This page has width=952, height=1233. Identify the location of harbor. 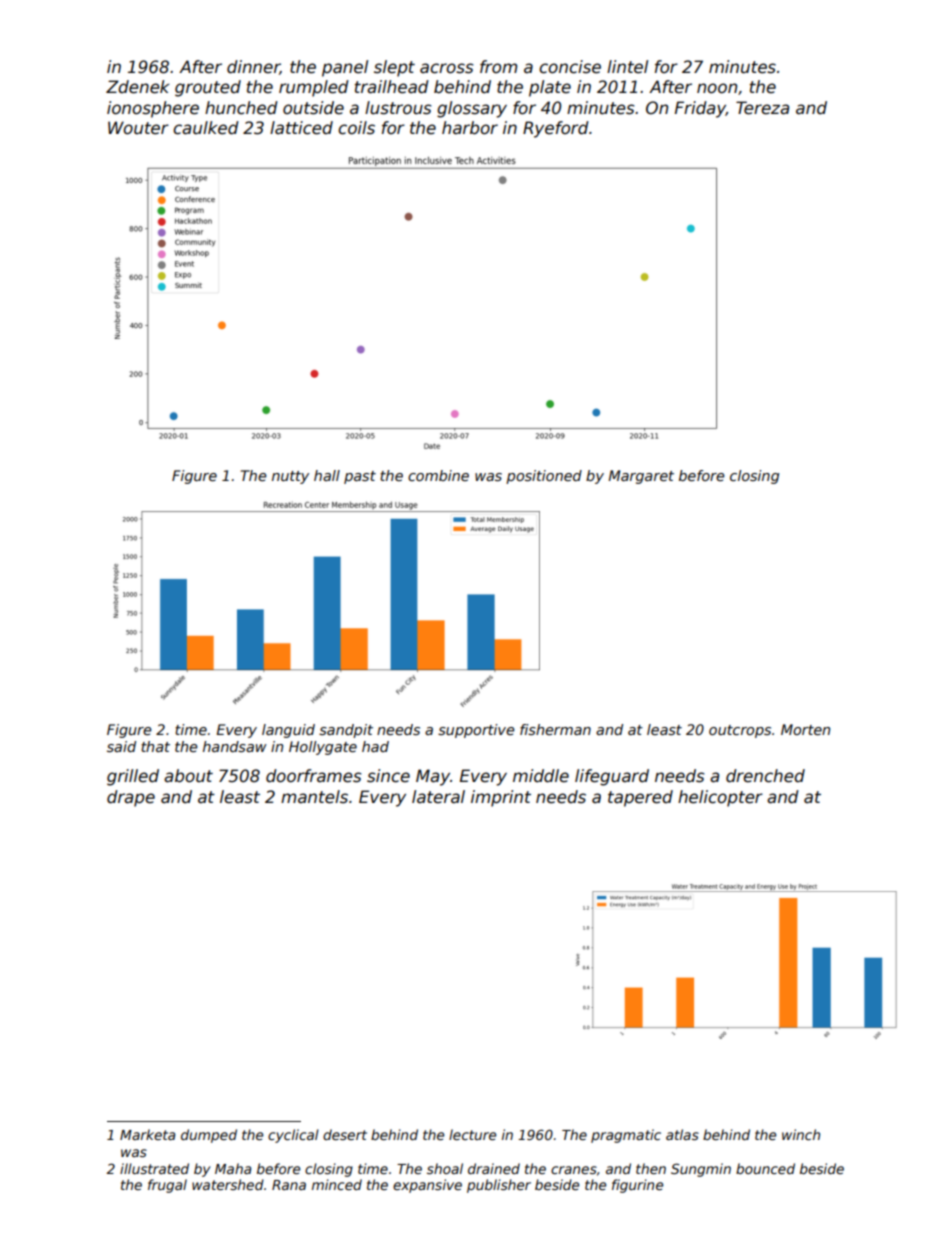
(470, 128).
